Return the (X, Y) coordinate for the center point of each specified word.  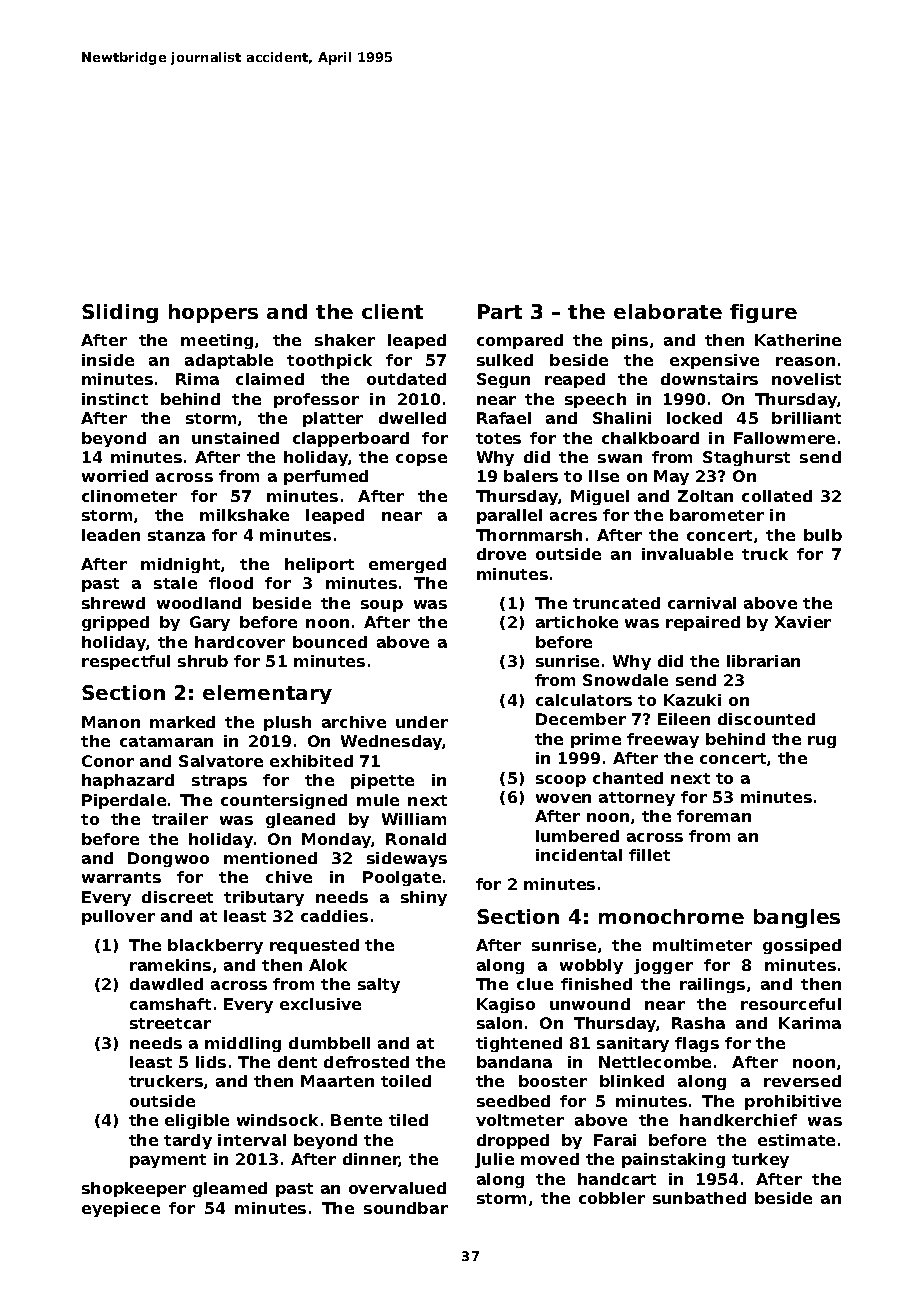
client (392, 311)
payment (168, 1161)
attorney (637, 799)
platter (333, 419)
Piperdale (124, 801)
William (414, 819)
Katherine (798, 340)
